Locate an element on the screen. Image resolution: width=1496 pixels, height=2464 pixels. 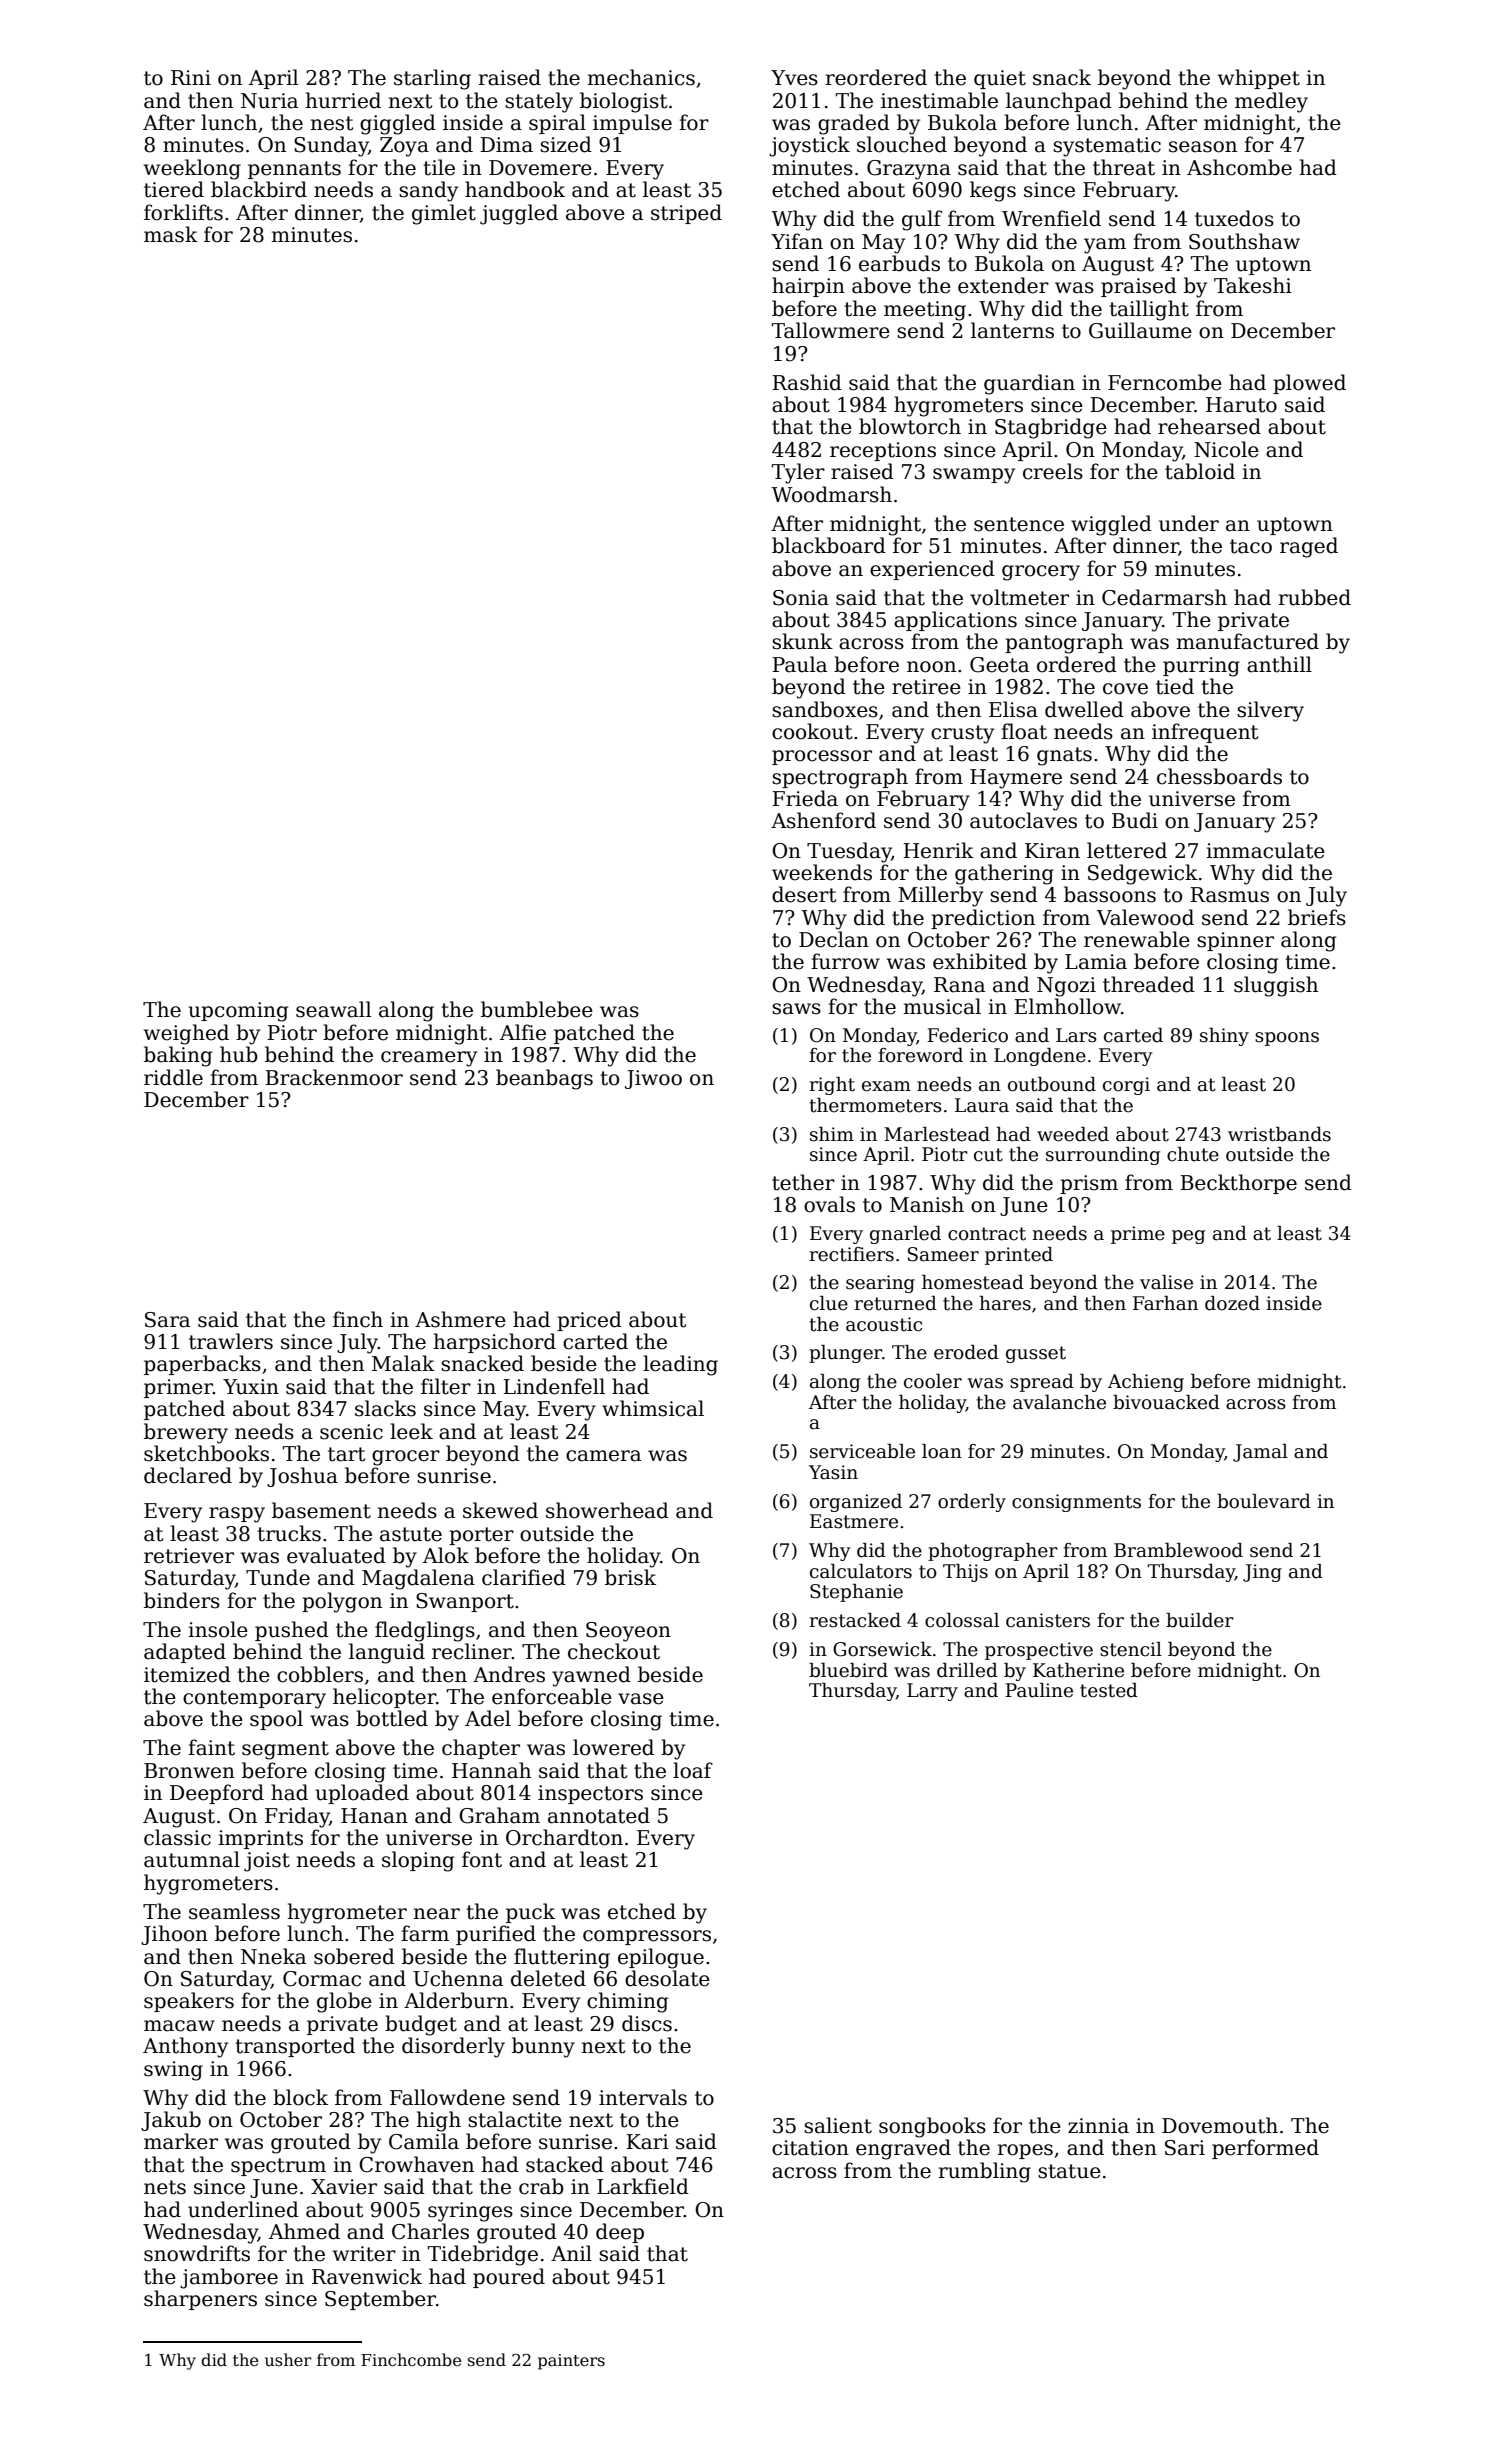
chessboards is located at coordinates (1219, 776).
